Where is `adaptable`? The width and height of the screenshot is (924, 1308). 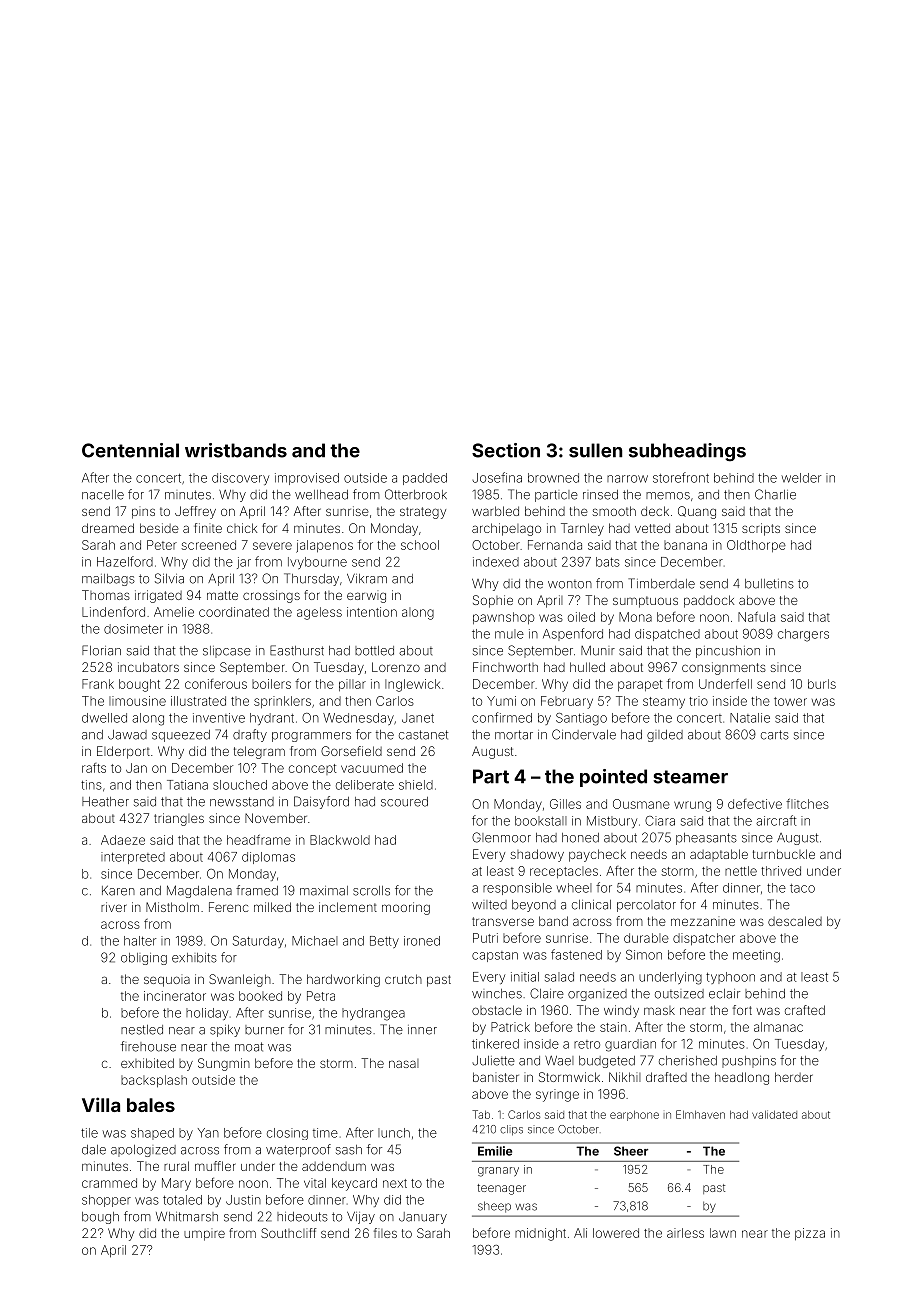
adaptable is located at coordinates (719, 855).
